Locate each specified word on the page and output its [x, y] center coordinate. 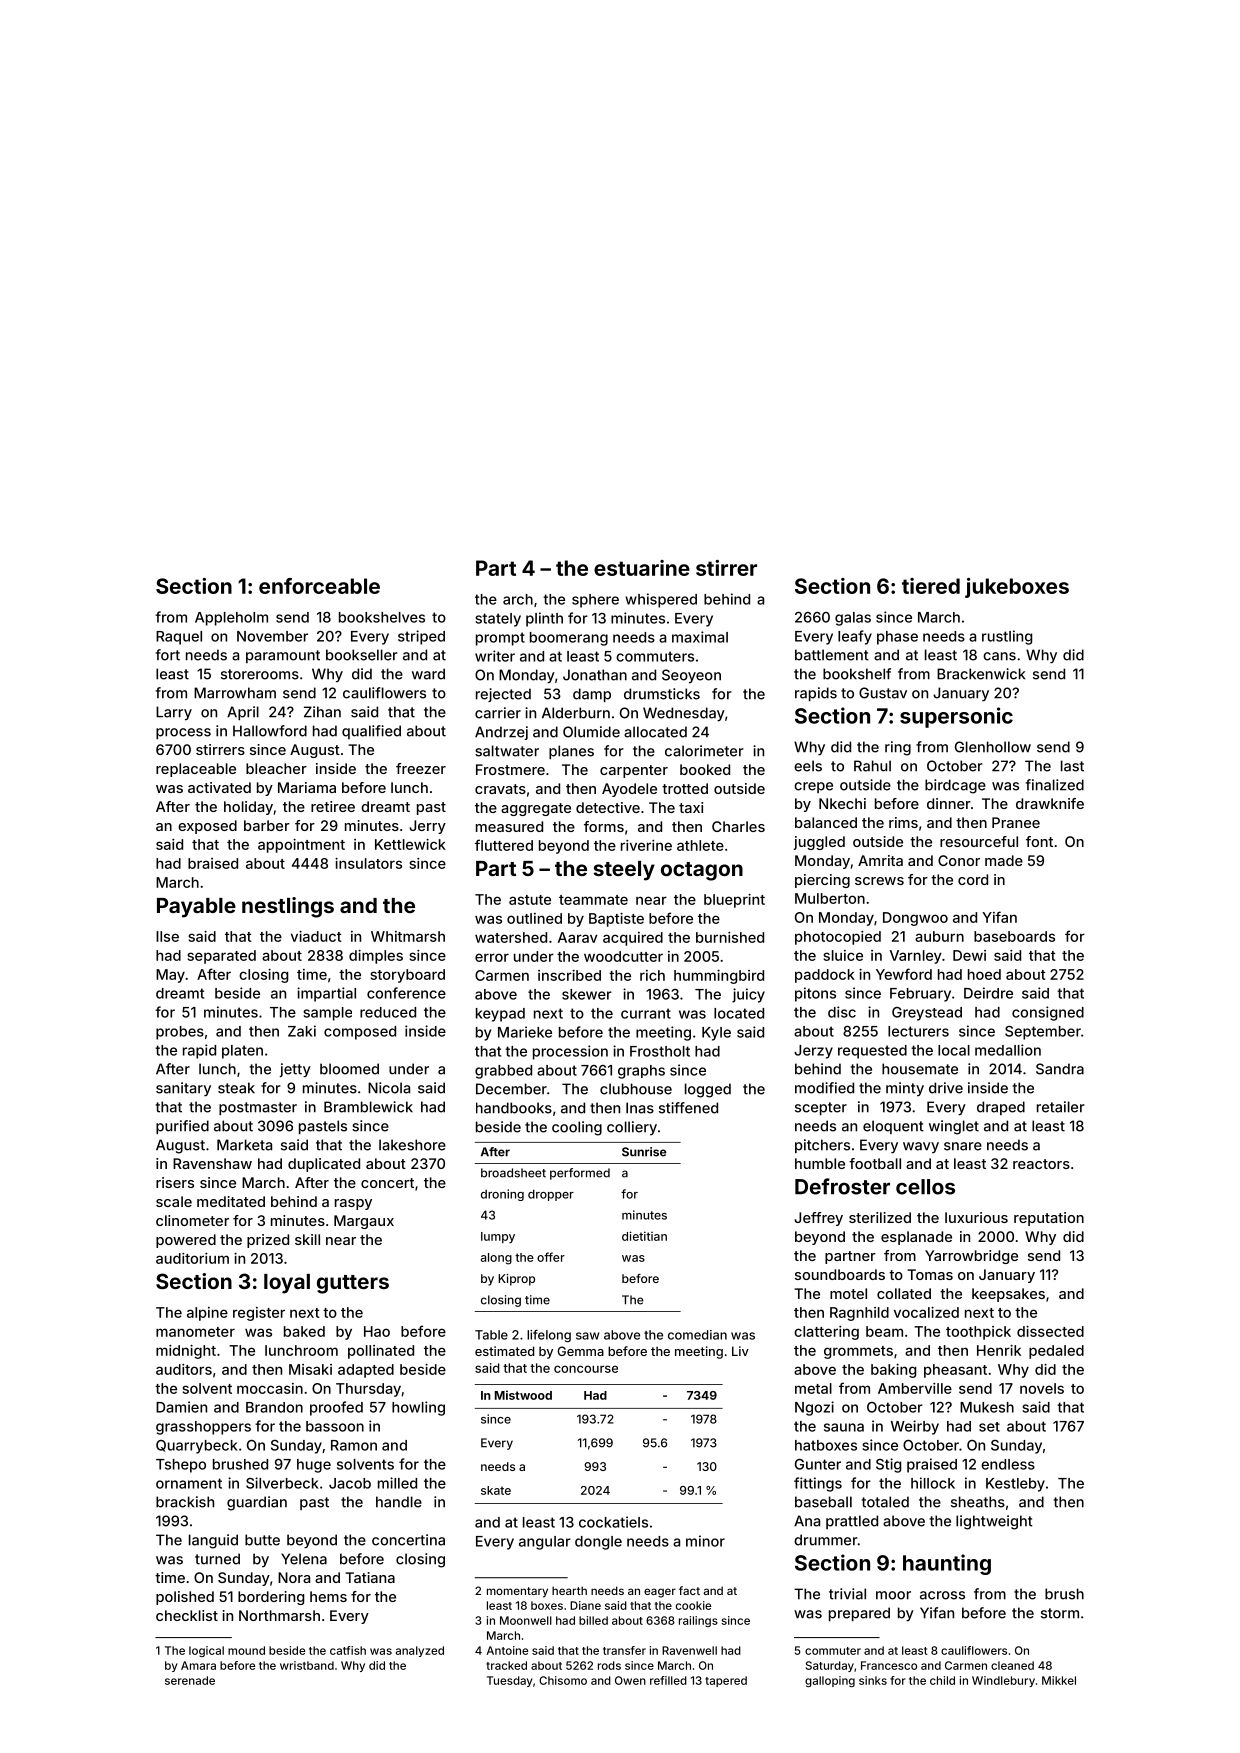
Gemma [580, 1351]
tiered [931, 586]
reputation [1049, 1219]
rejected [503, 695]
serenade [190, 1680]
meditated [231, 1201]
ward [428, 674]
